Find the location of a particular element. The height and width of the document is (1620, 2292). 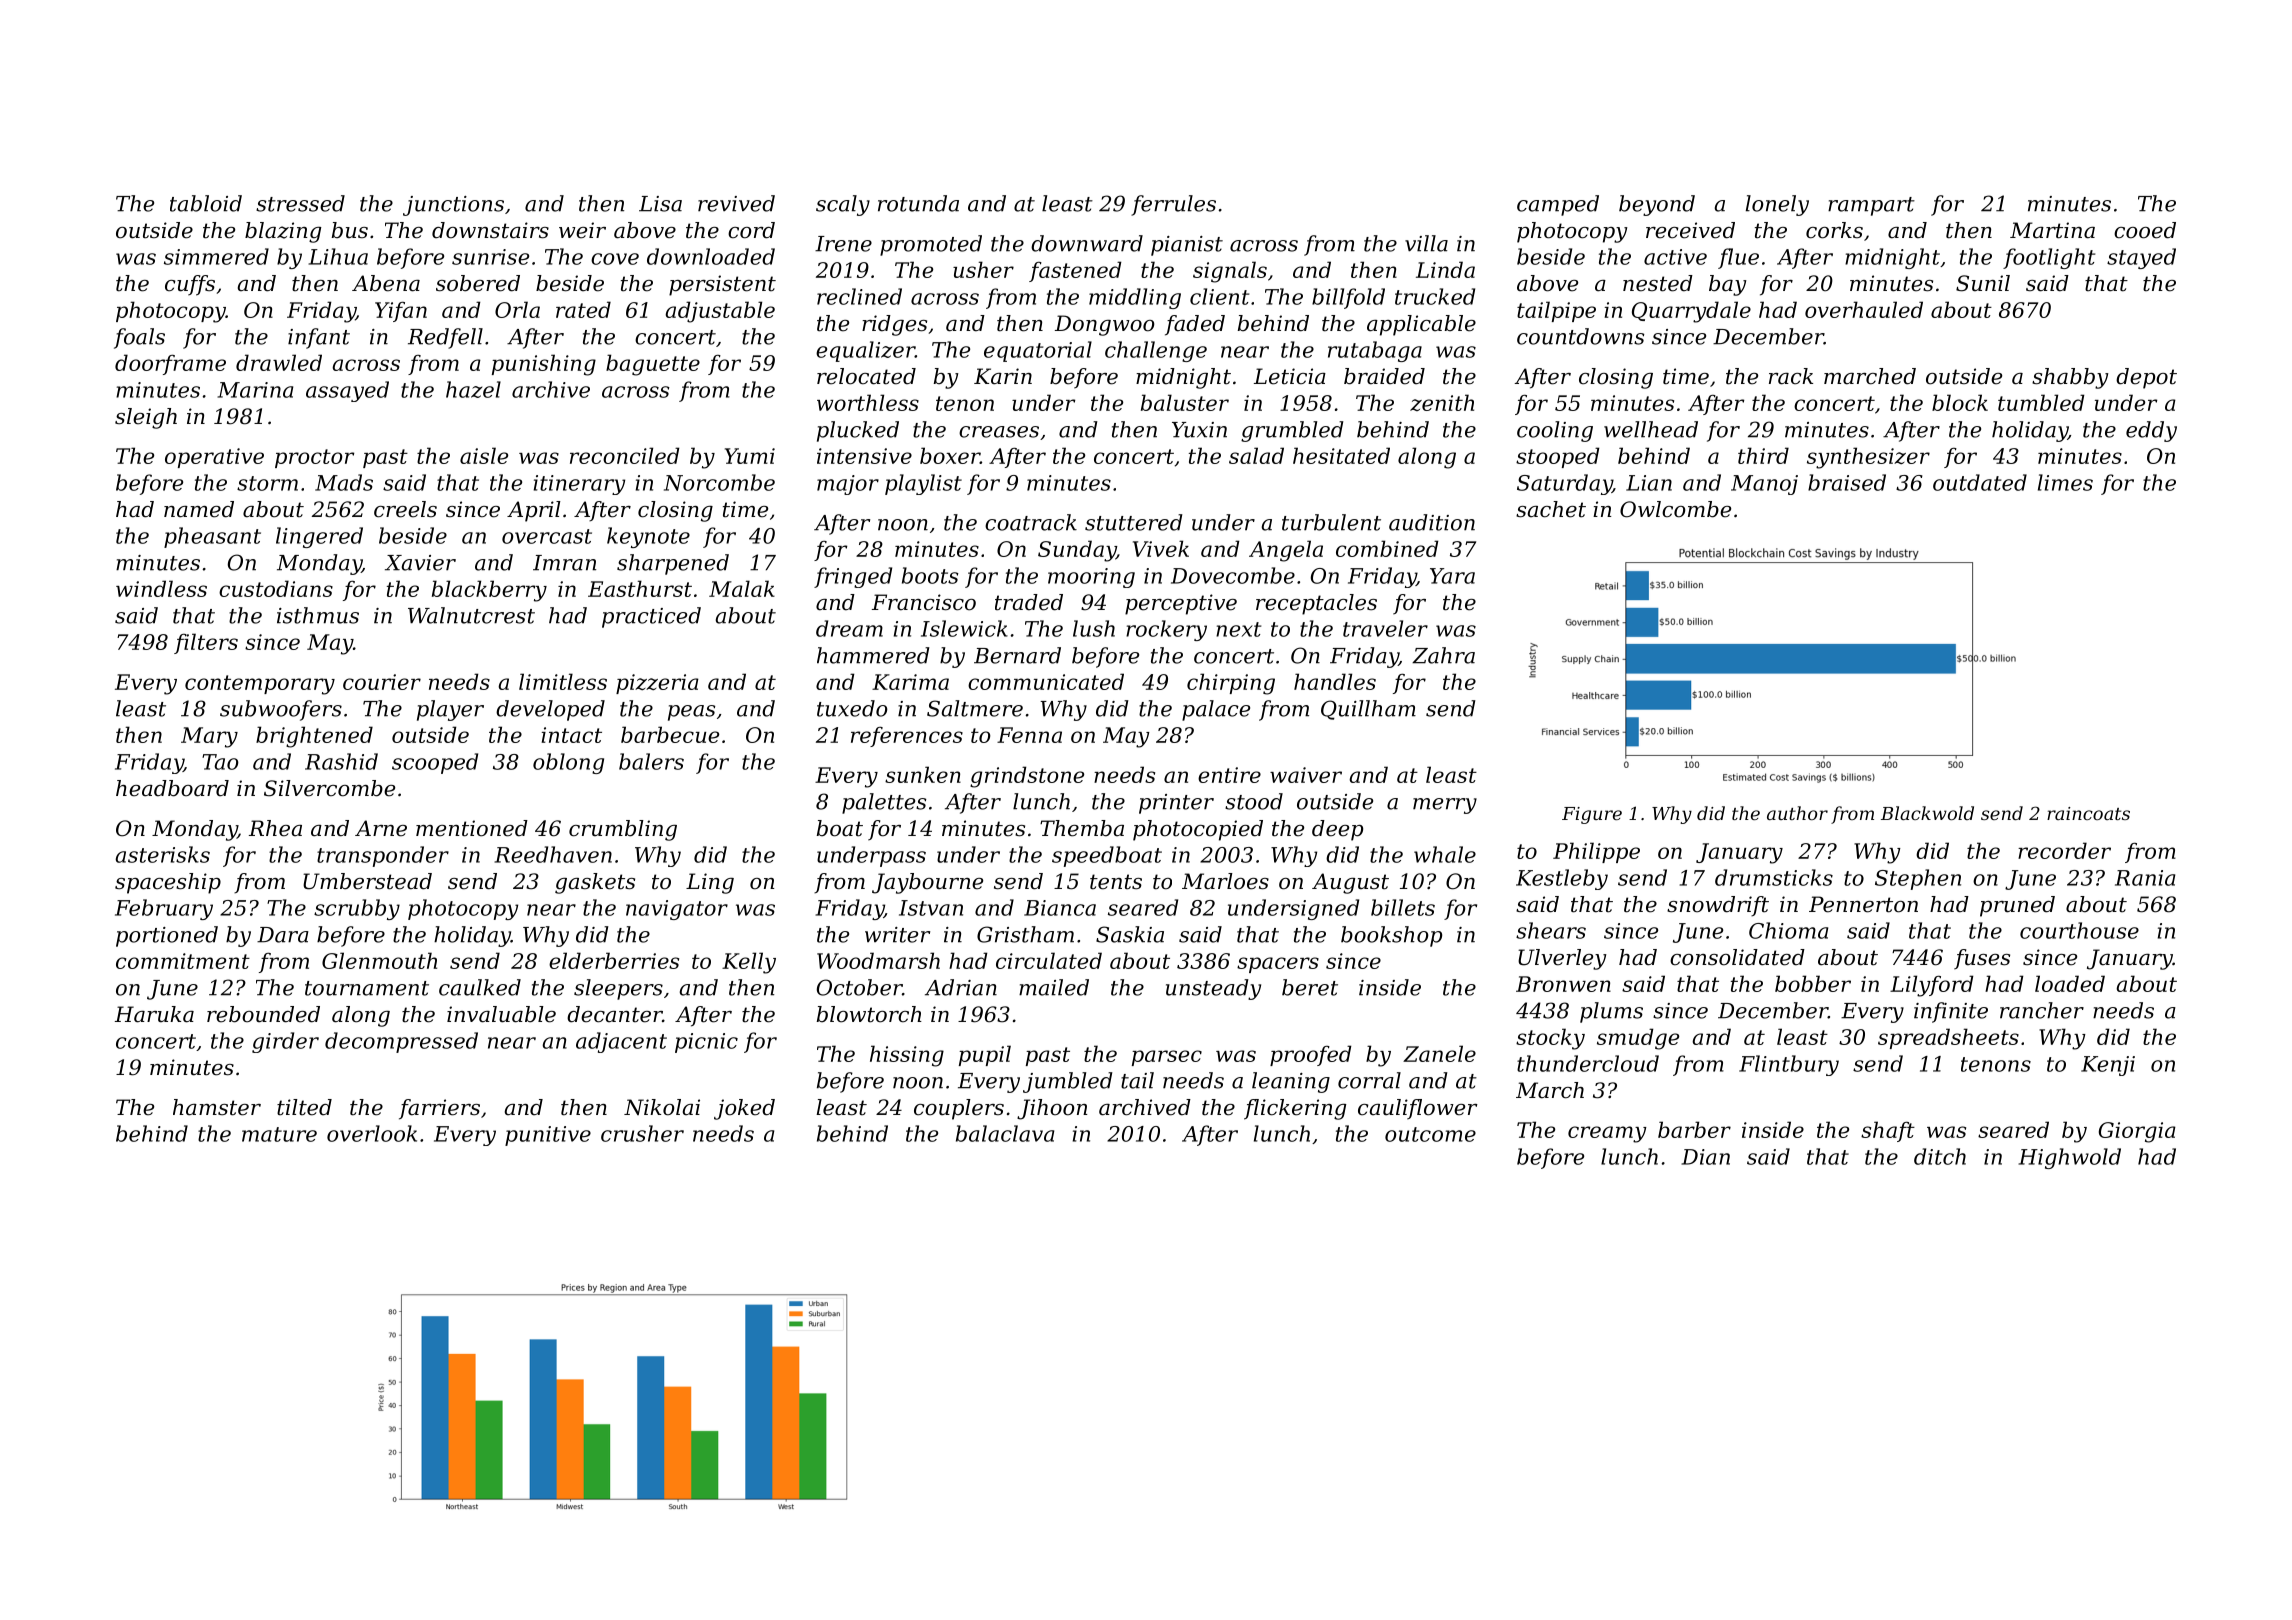

handles is located at coordinates (1335, 681).
